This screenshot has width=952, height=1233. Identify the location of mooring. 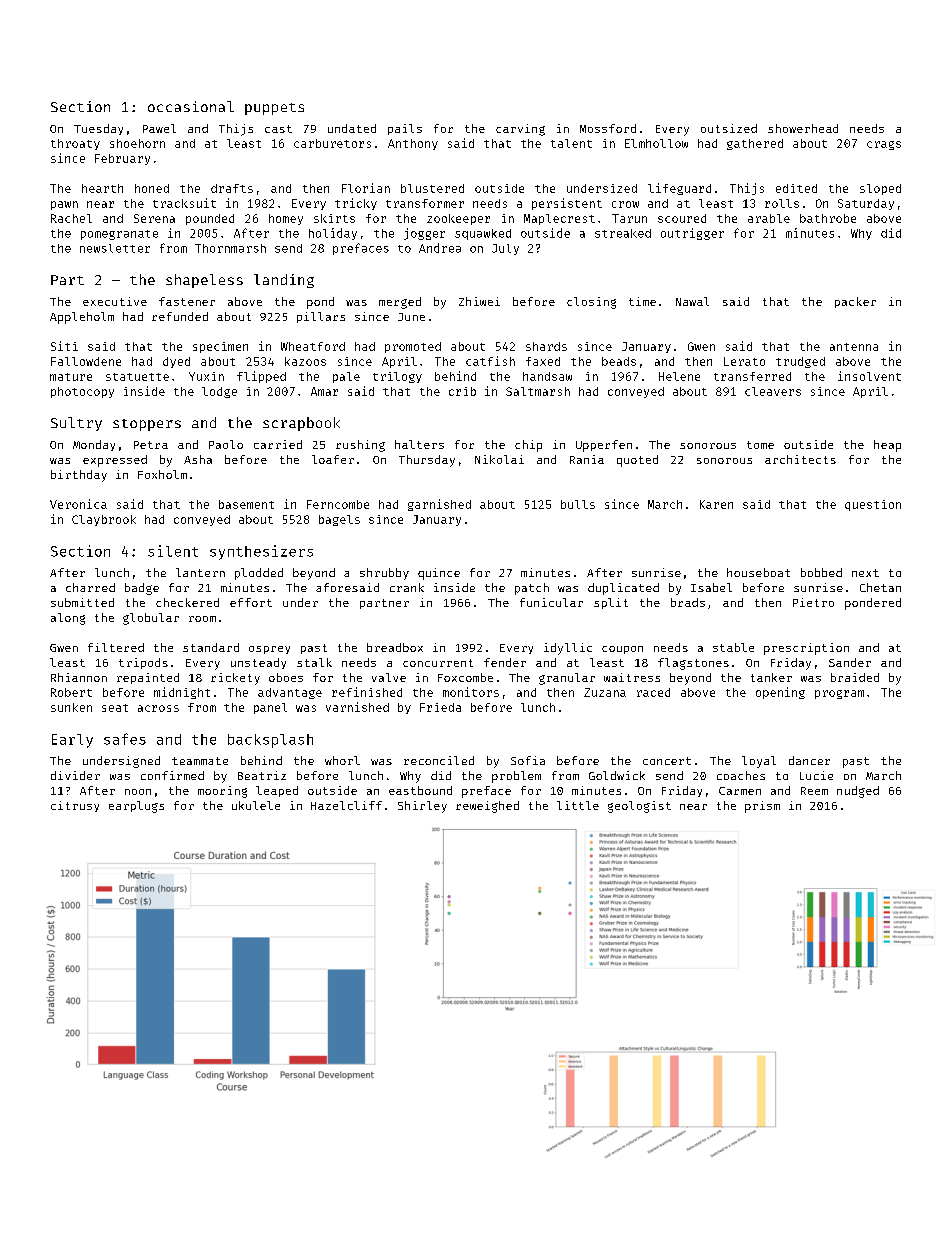
(222, 792).
